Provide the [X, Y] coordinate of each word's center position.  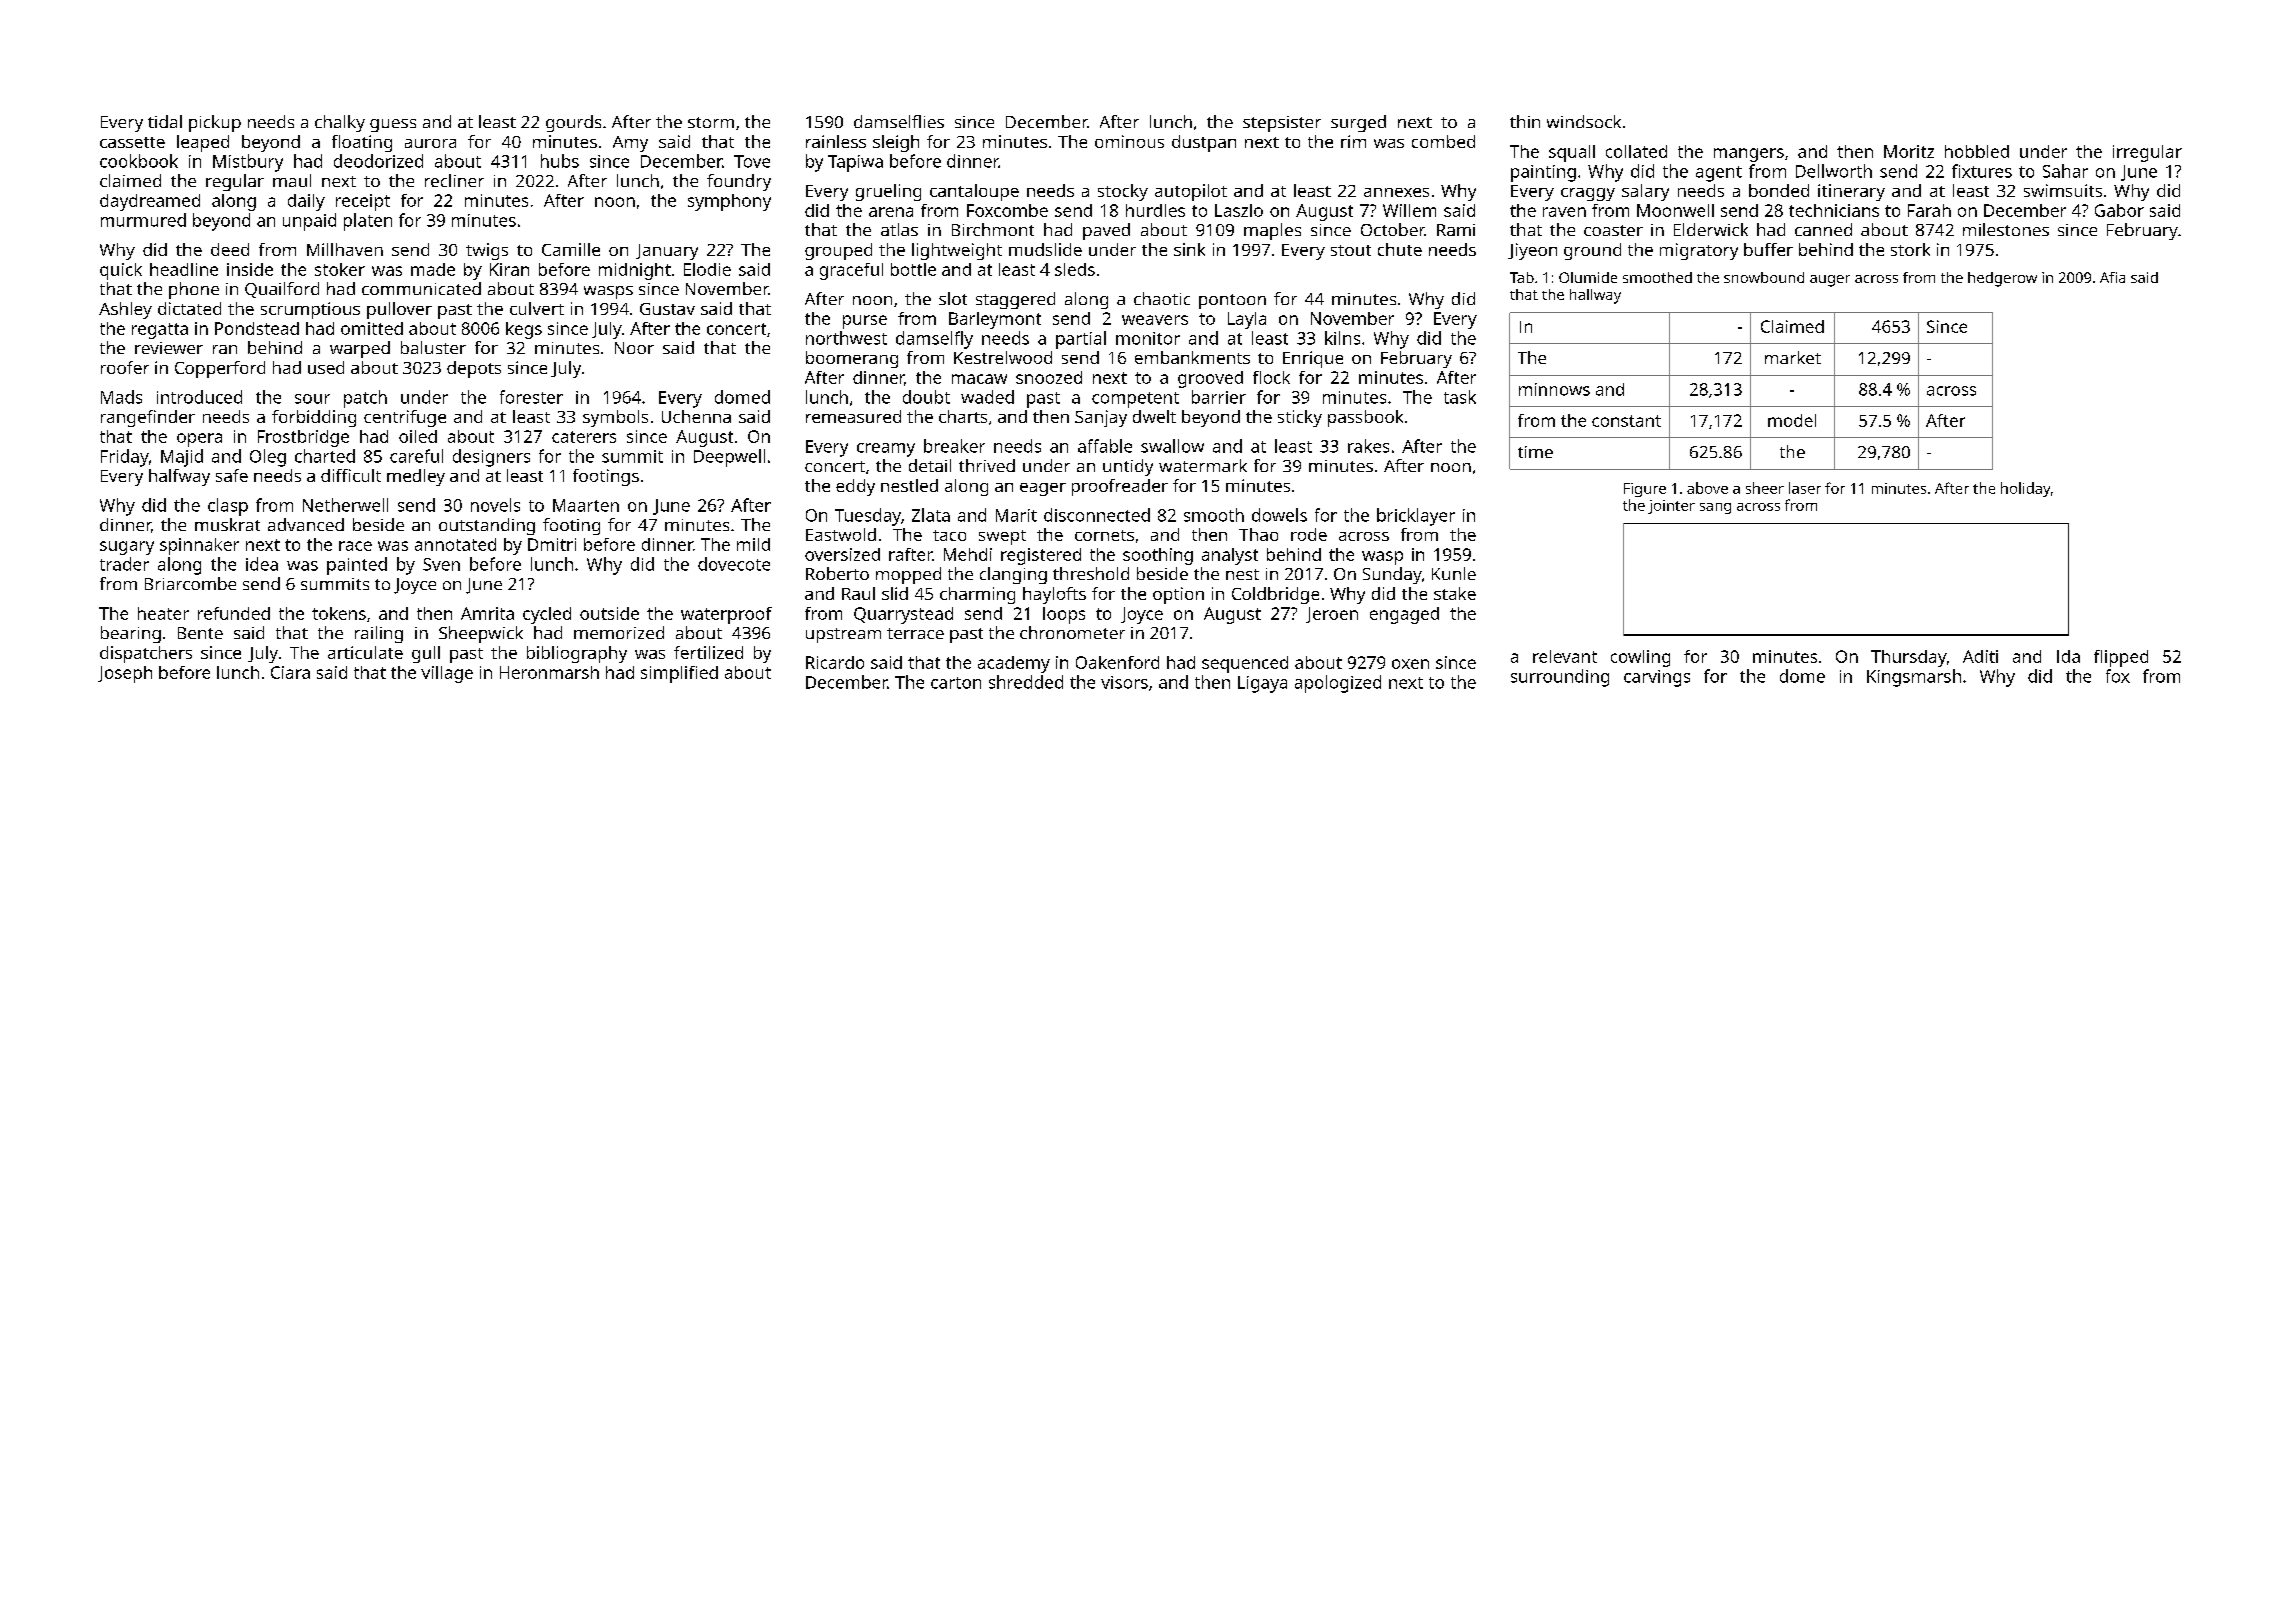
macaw [979, 379]
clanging [1013, 575]
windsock [1584, 121]
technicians [1834, 210]
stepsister [1282, 124]
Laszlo [1239, 210]
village [447, 674]
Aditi [1980, 656]
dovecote [734, 564]
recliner [454, 180]
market [1793, 357]
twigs [487, 251]
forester [531, 397]
